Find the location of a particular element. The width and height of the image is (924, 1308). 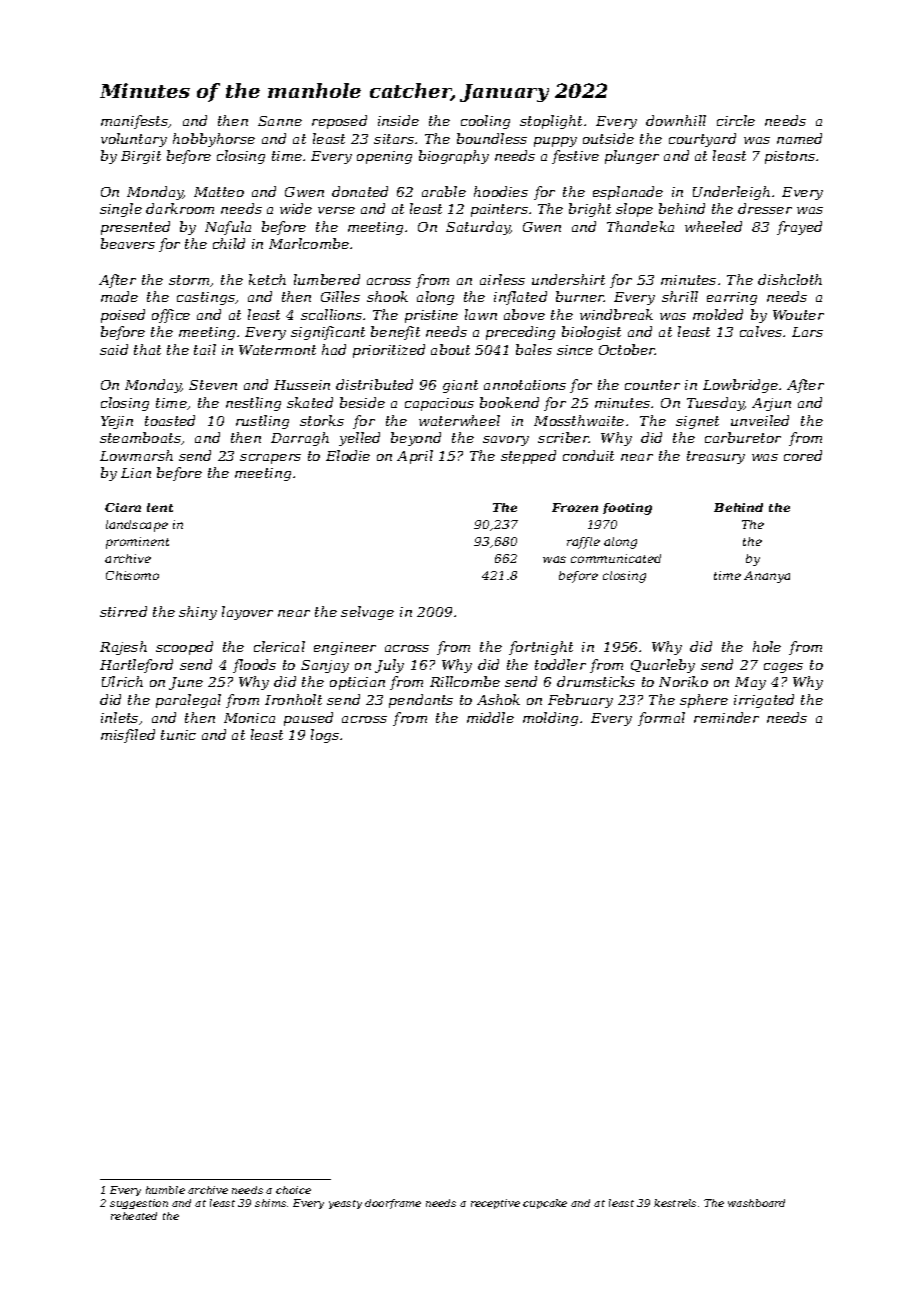

doorframe is located at coordinates (393, 1204).
